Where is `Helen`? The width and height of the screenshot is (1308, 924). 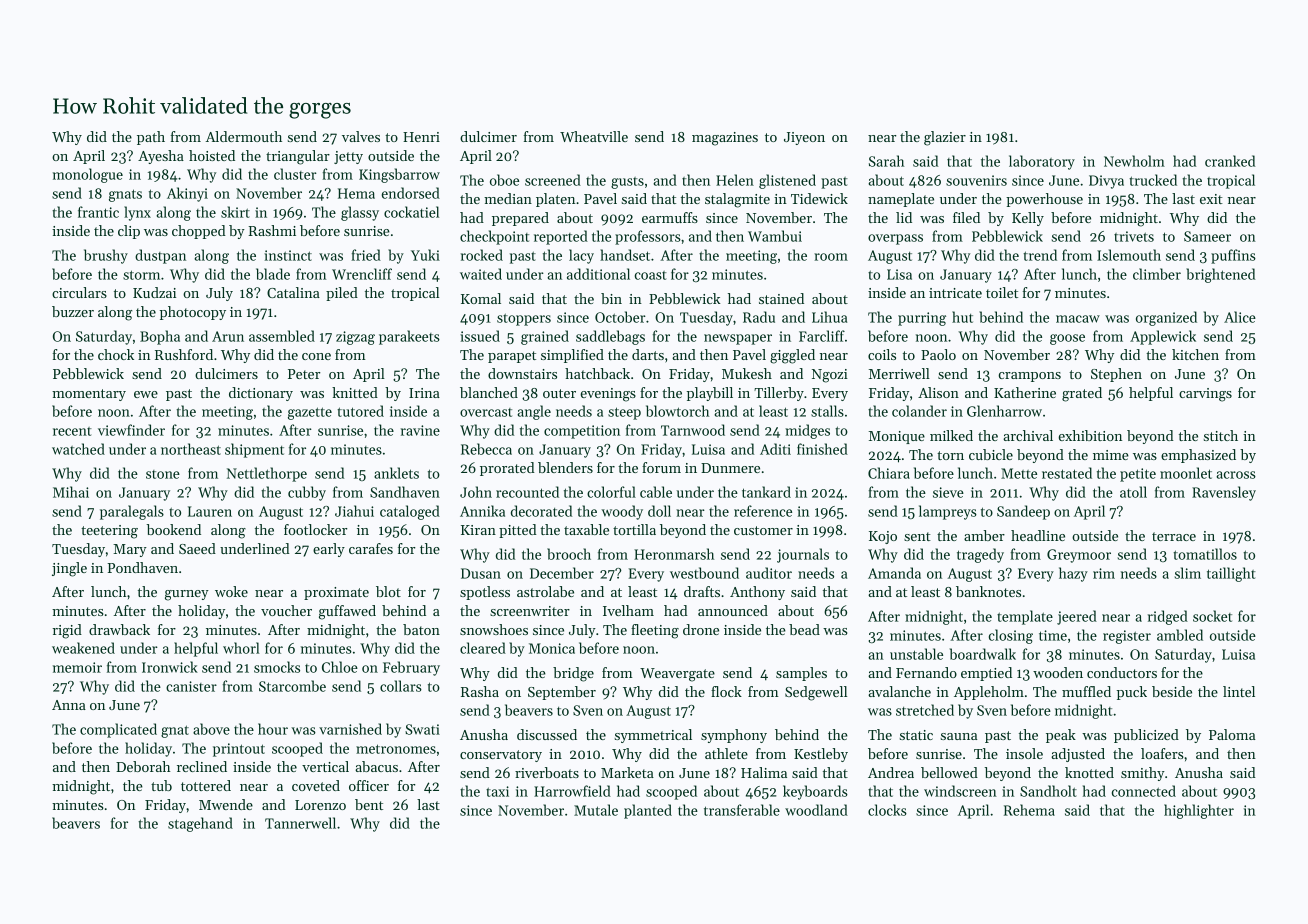
Helen is located at coordinates (735, 180).
